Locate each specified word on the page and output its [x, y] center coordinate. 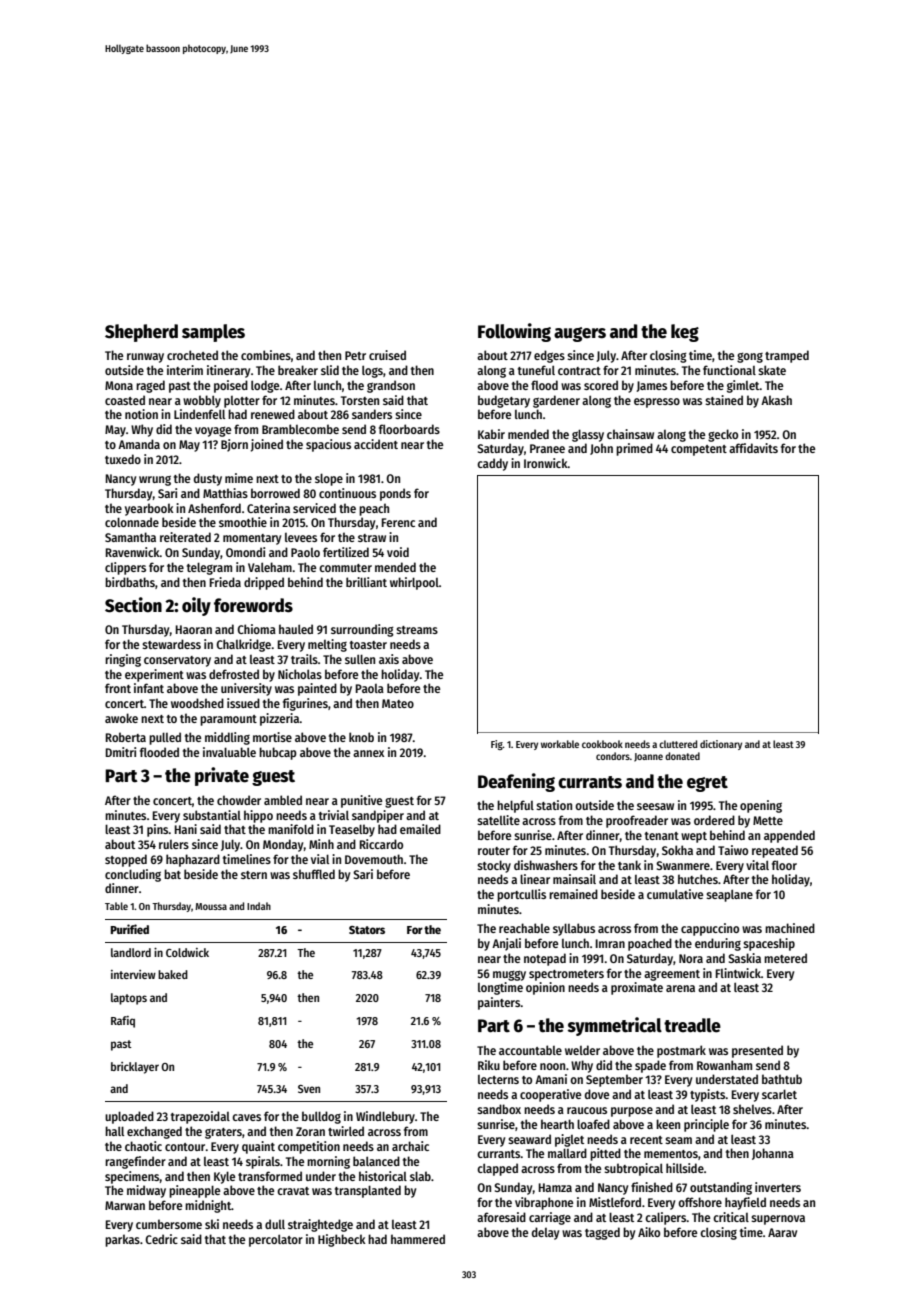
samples [213, 333]
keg [685, 333]
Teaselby [352, 830]
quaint [258, 1147]
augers [580, 334]
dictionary [721, 745]
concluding [133, 875]
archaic [410, 1146]
